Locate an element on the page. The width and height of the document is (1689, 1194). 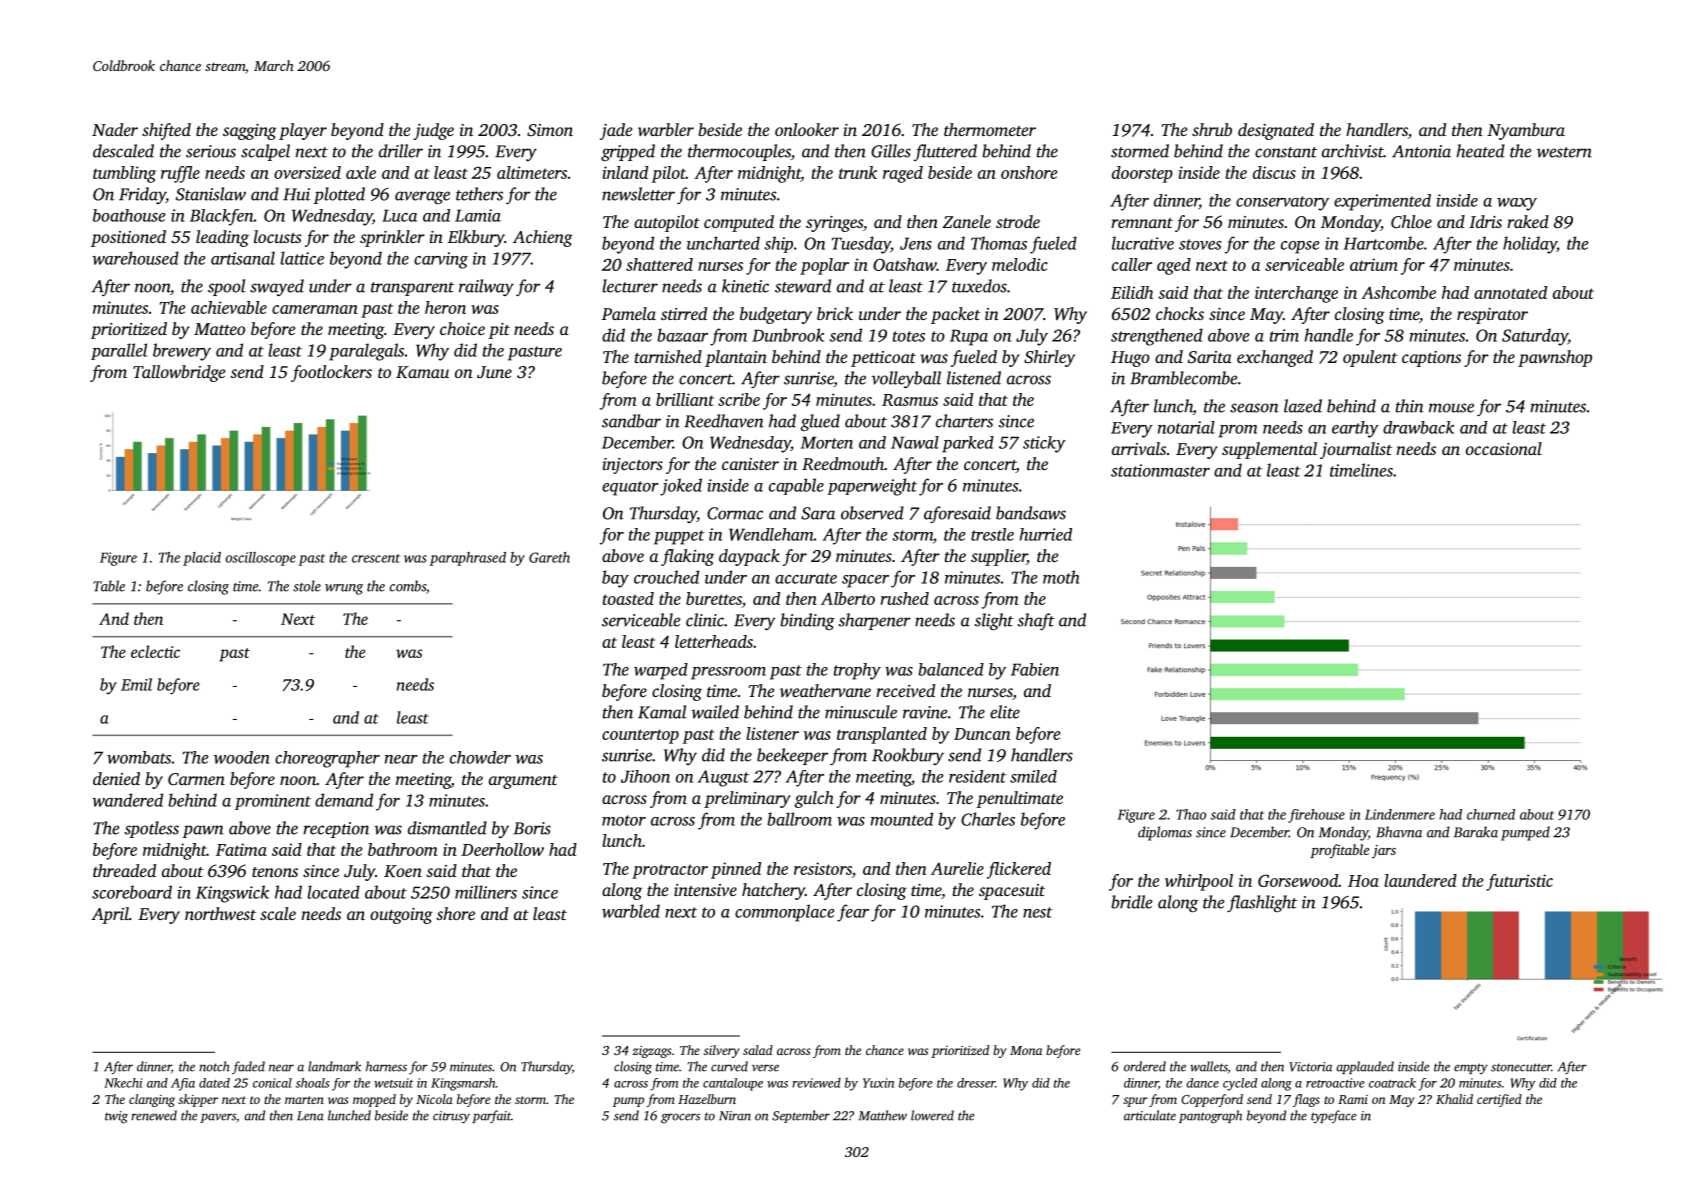
typeface is located at coordinates (1333, 1116).
